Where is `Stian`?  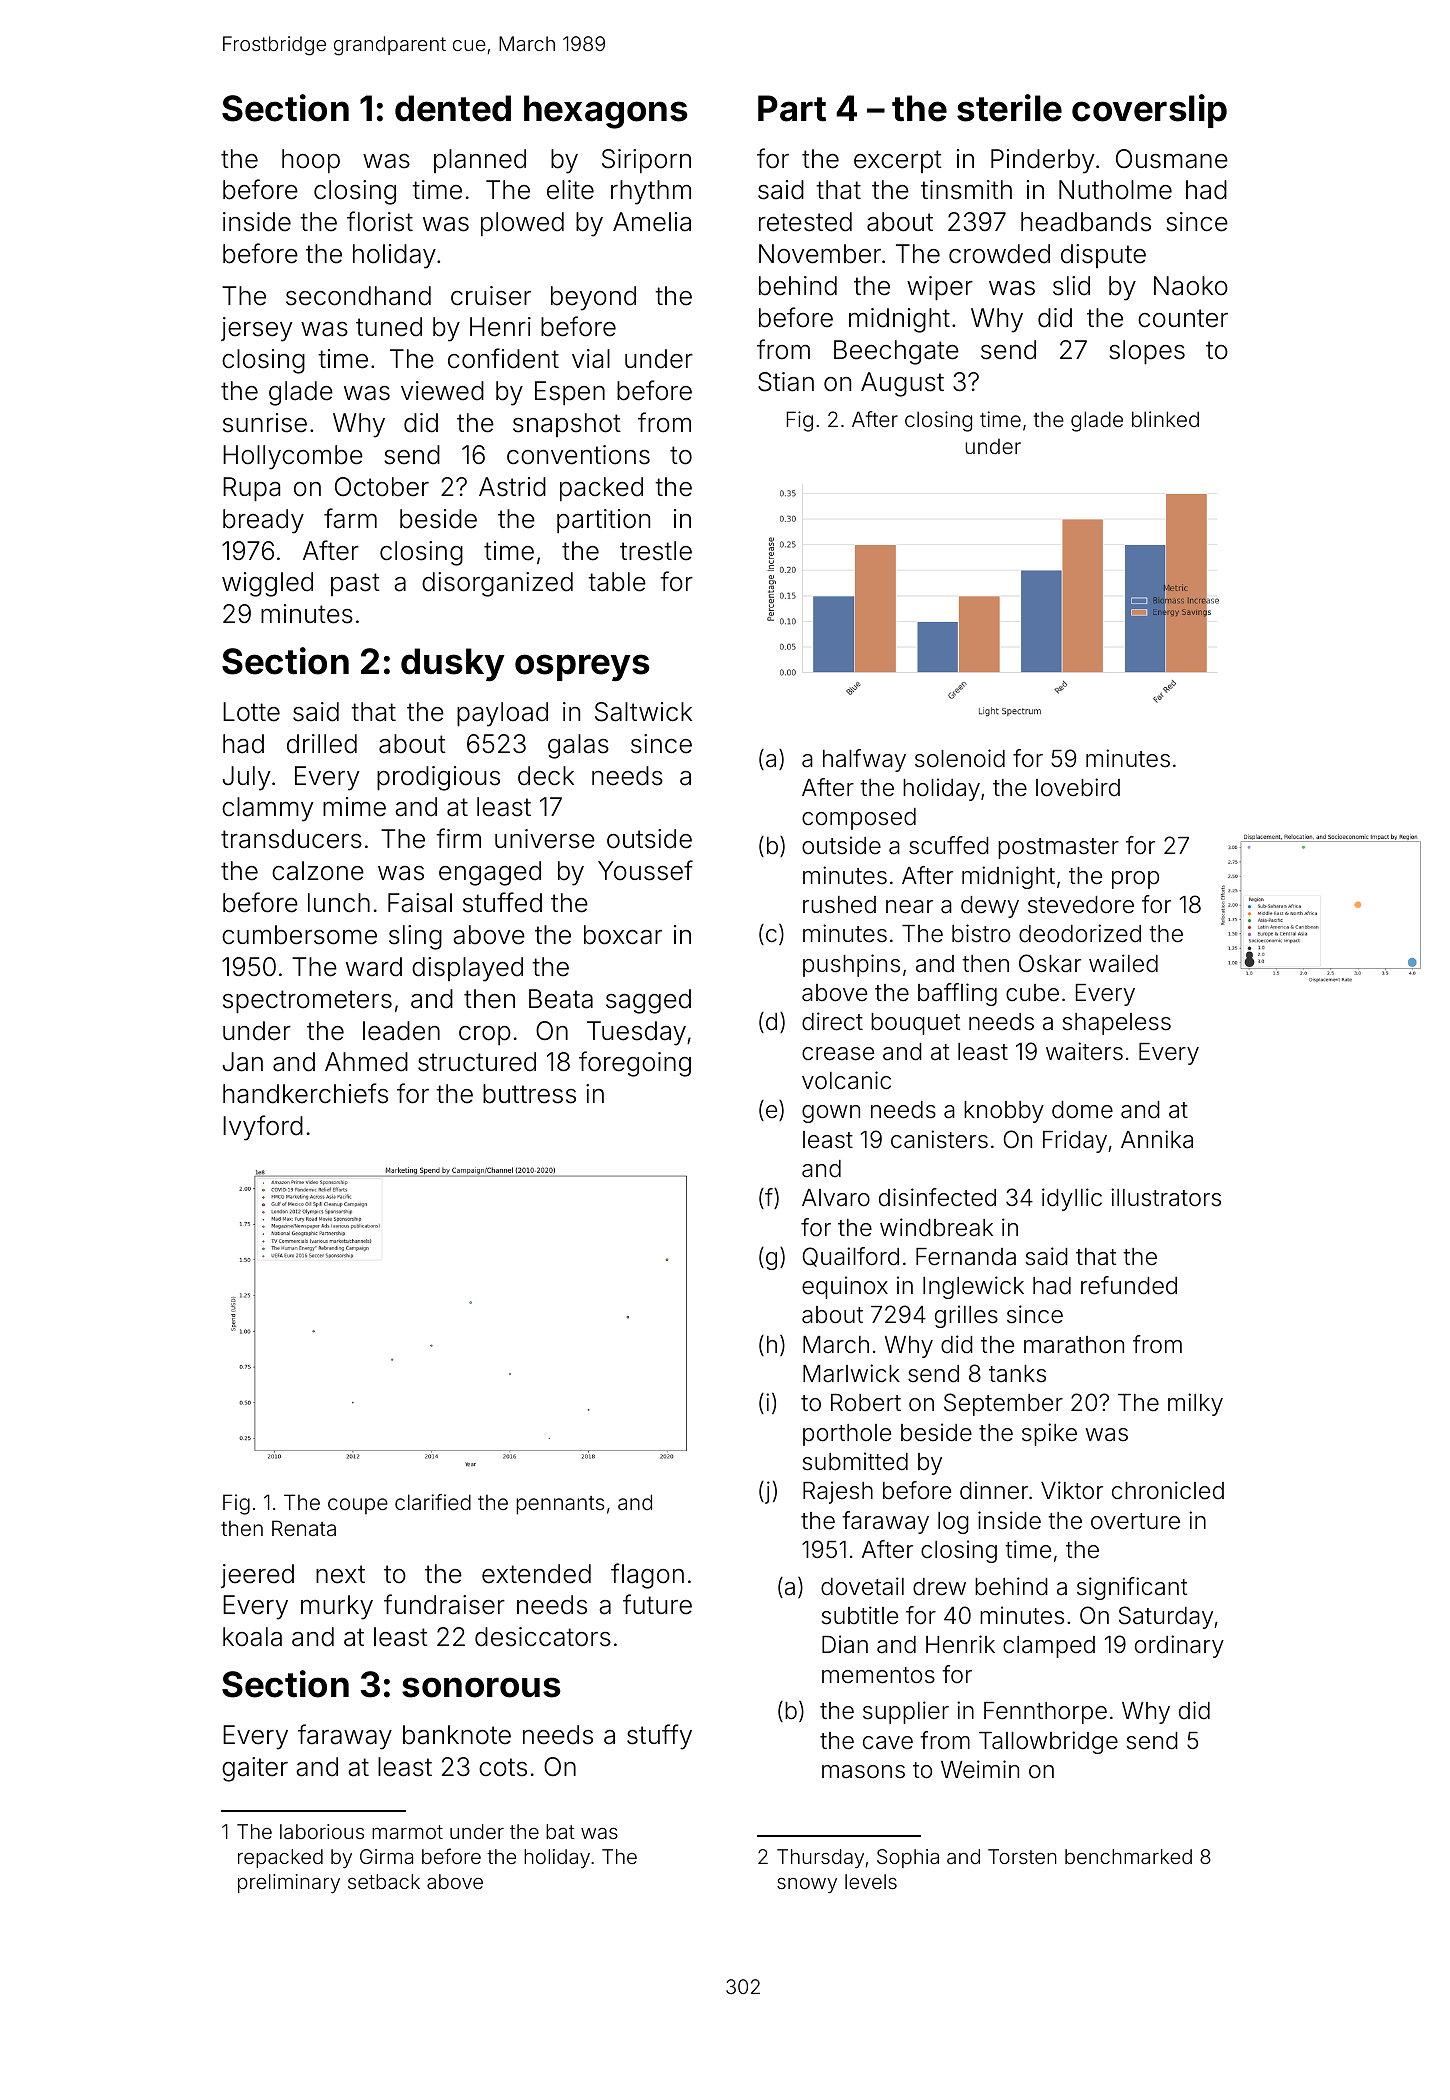
Stian is located at coordinates (786, 382).
